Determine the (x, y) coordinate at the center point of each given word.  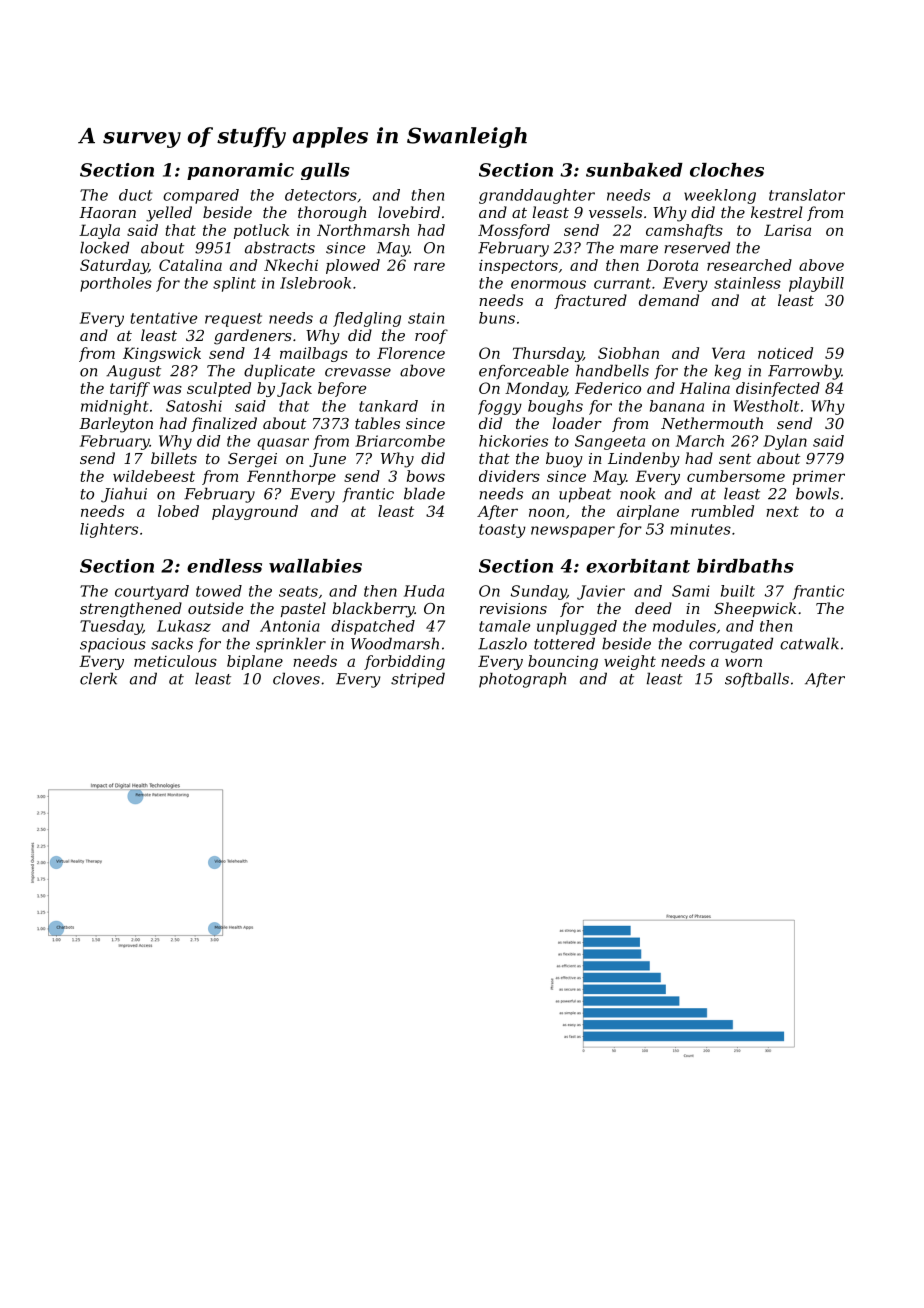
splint (234, 284)
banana (677, 406)
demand (669, 300)
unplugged (577, 627)
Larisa (787, 230)
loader (577, 423)
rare (429, 266)
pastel (303, 609)
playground (255, 512)
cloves (296, 678)
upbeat (585, 495)
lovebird (409, 212)
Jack (294, 389)
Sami (691, 591)
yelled (169, 214)
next (782, 511)
